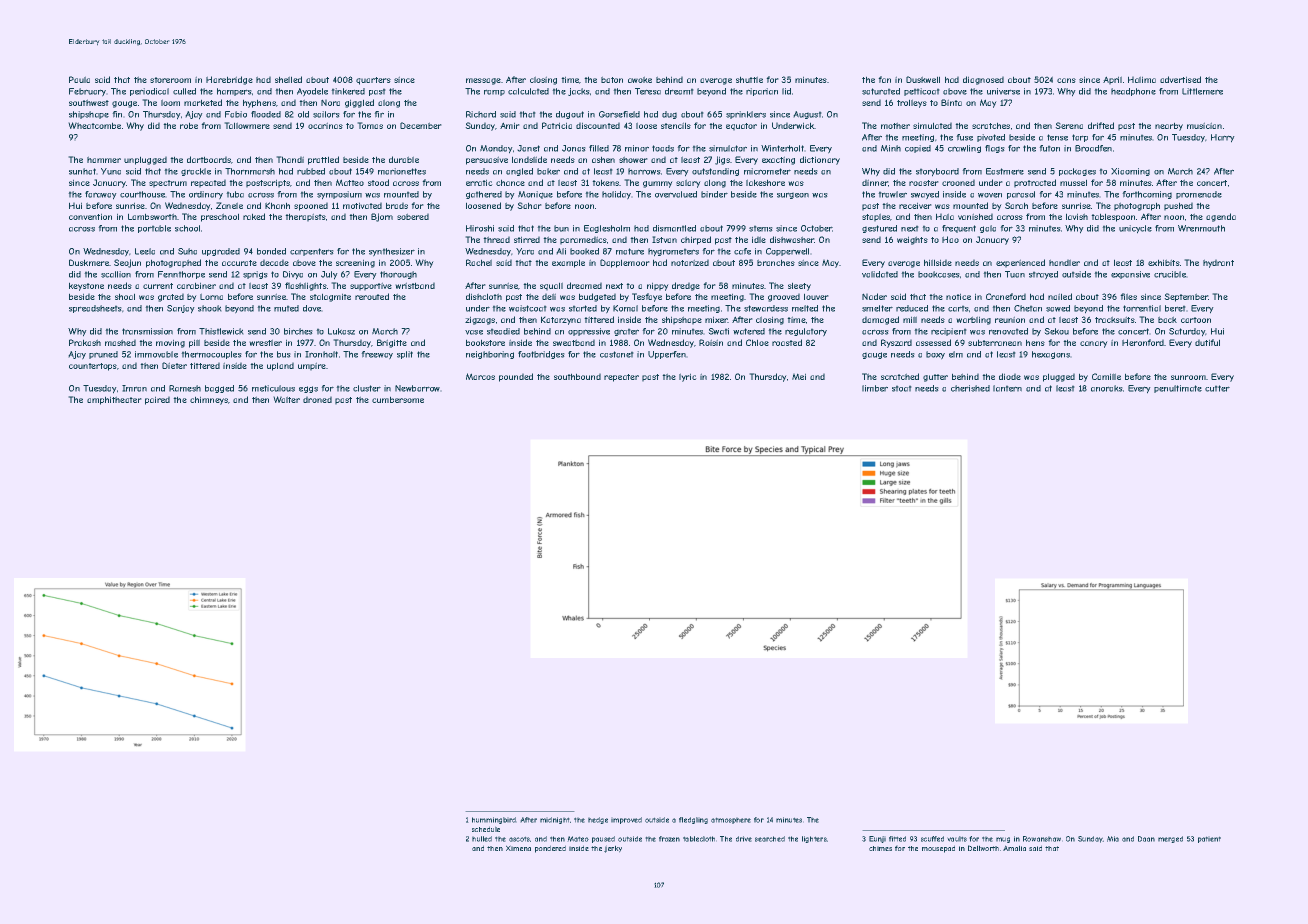 Image resolution: width=1308 pixels, height=924 pixels. What do you see at coordinates (317, 399) in the screenshot?
I see `droned` at bounding box center [317, 399].
